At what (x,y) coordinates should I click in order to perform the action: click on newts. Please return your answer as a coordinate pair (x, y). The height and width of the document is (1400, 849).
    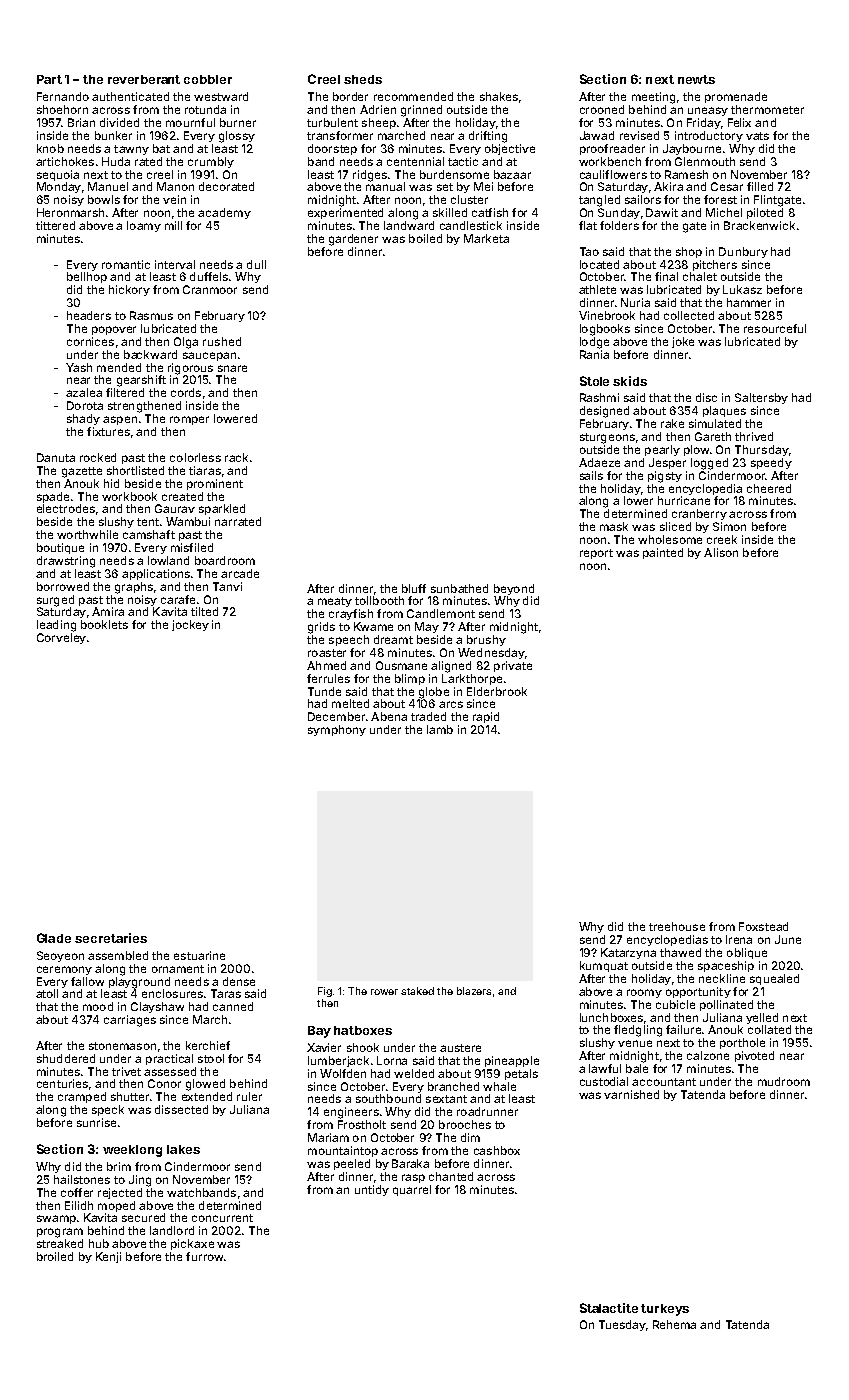
    Looking at the image, I should click on (696, 79).
